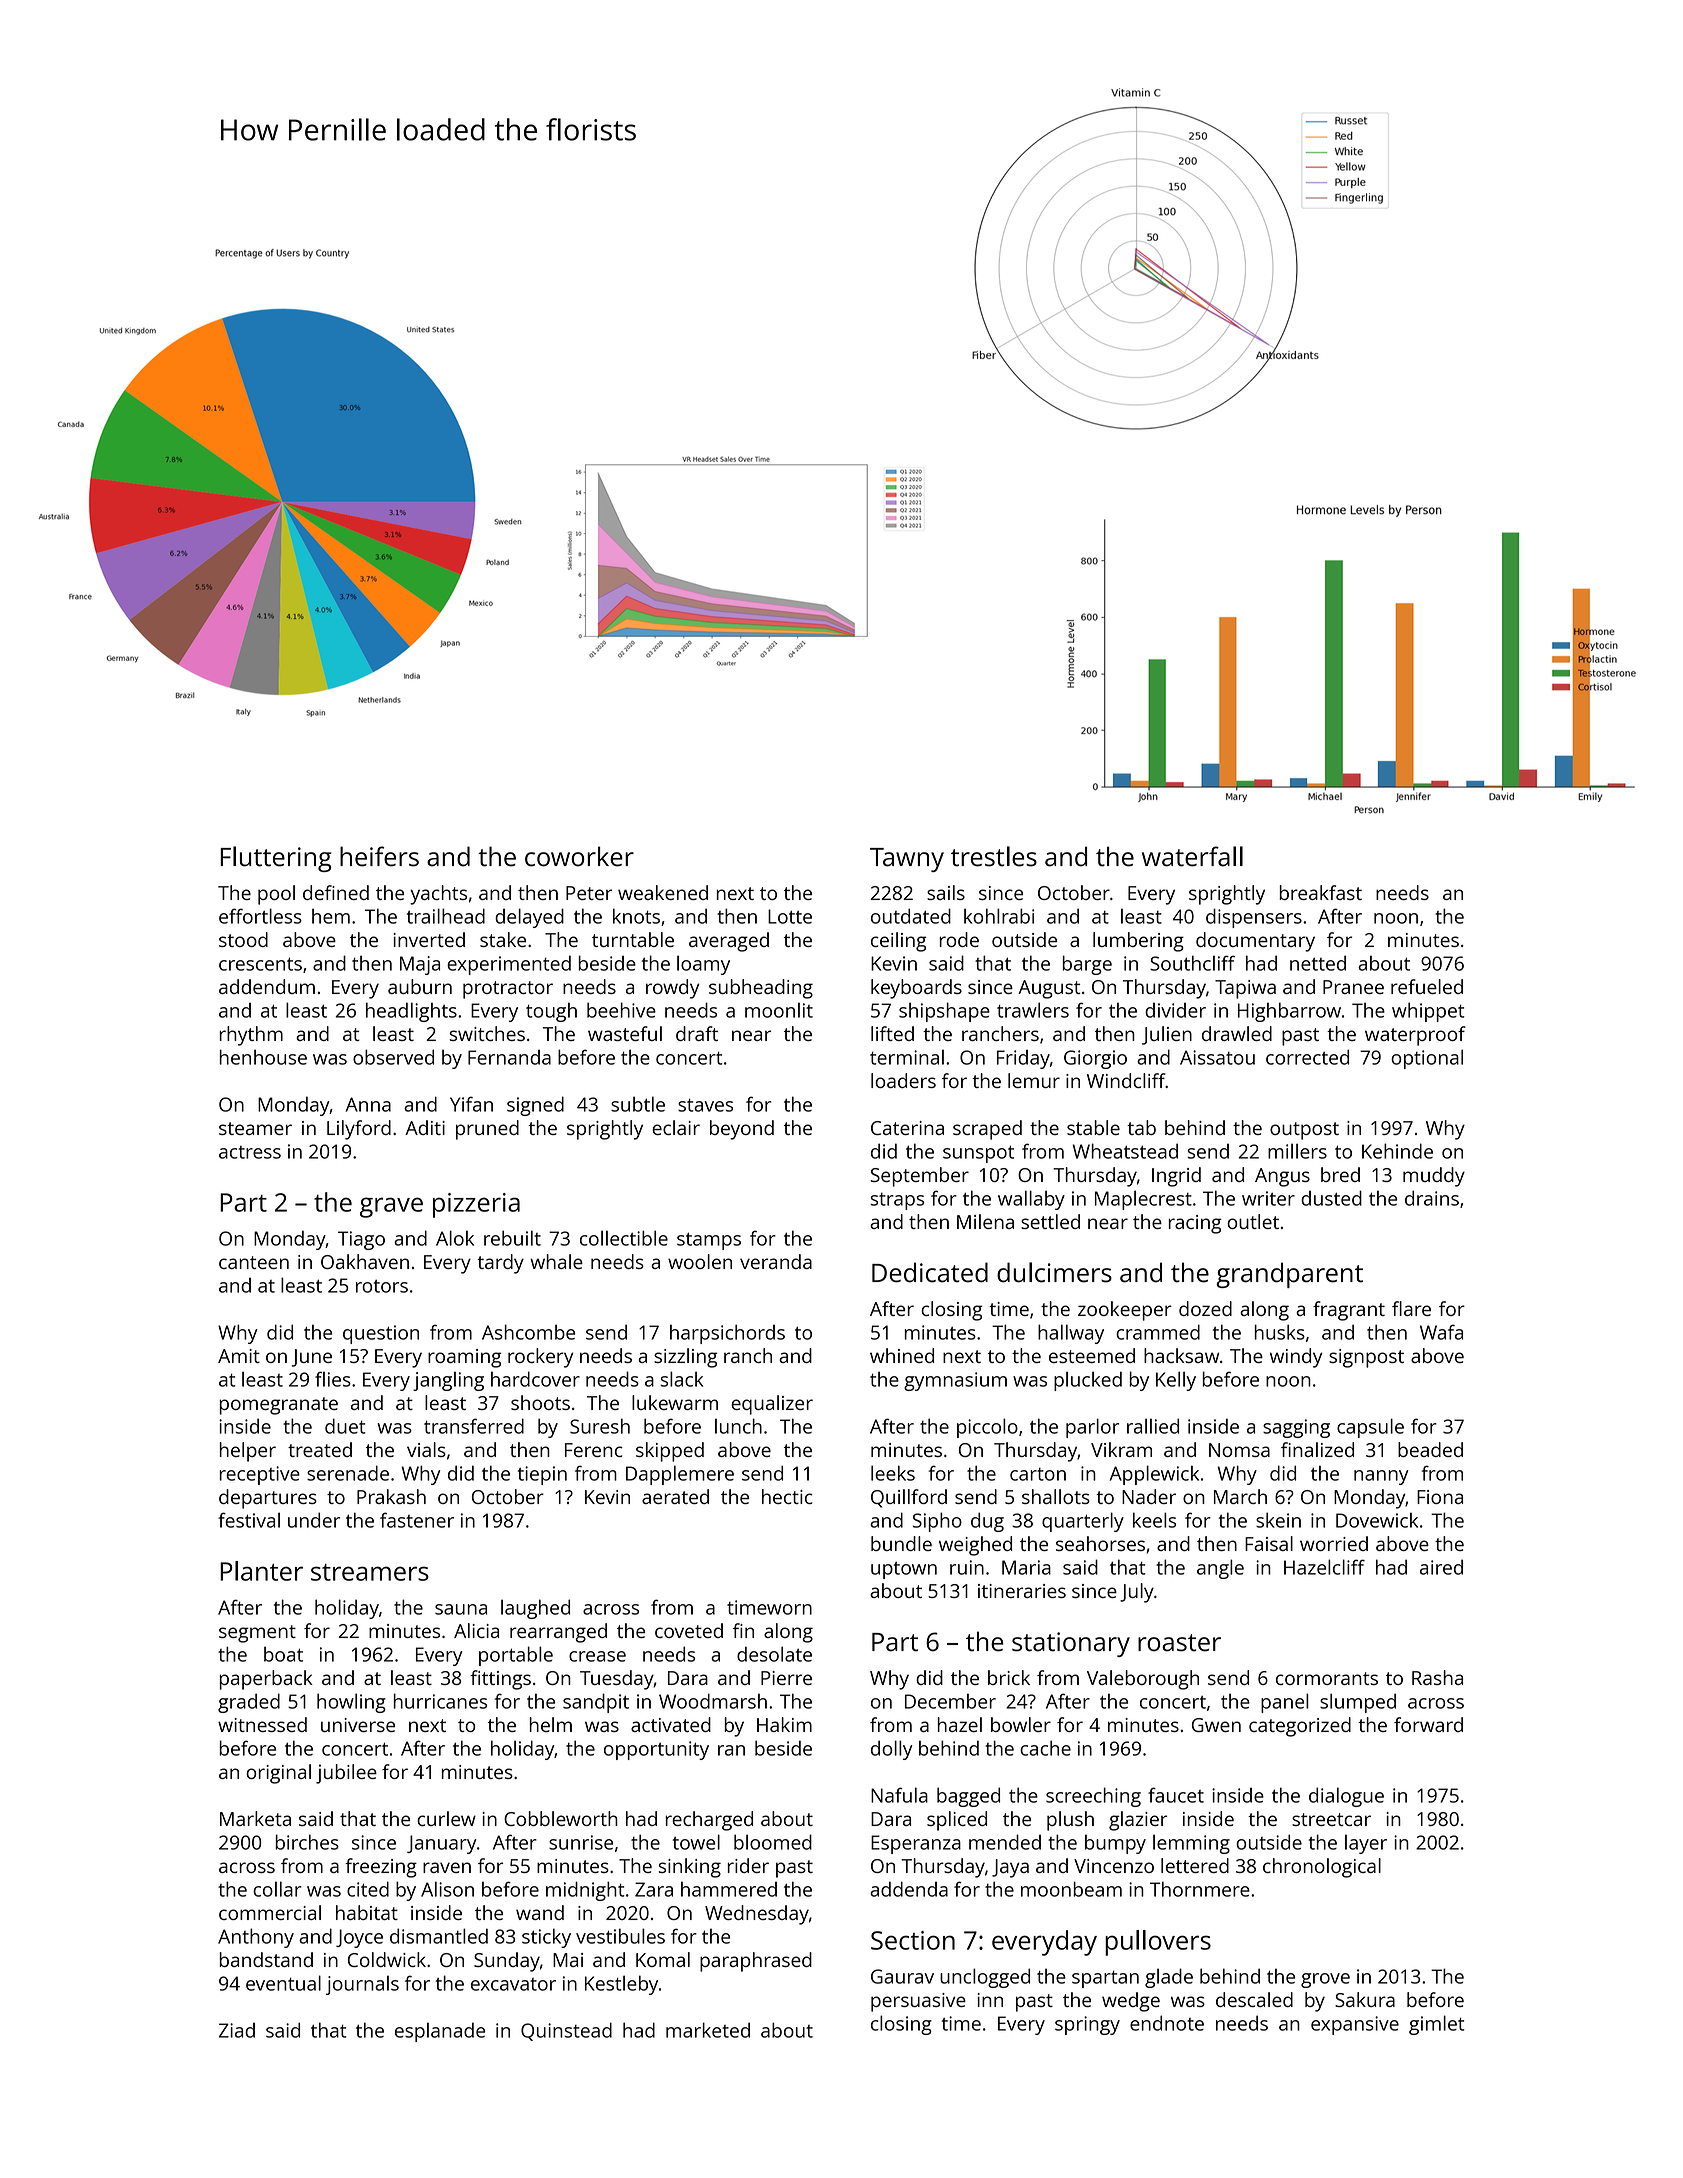 The image size is (1683, 2178). Describe the element at coordinates (918, 2002) in the image. I see `persuasive` at that location.
